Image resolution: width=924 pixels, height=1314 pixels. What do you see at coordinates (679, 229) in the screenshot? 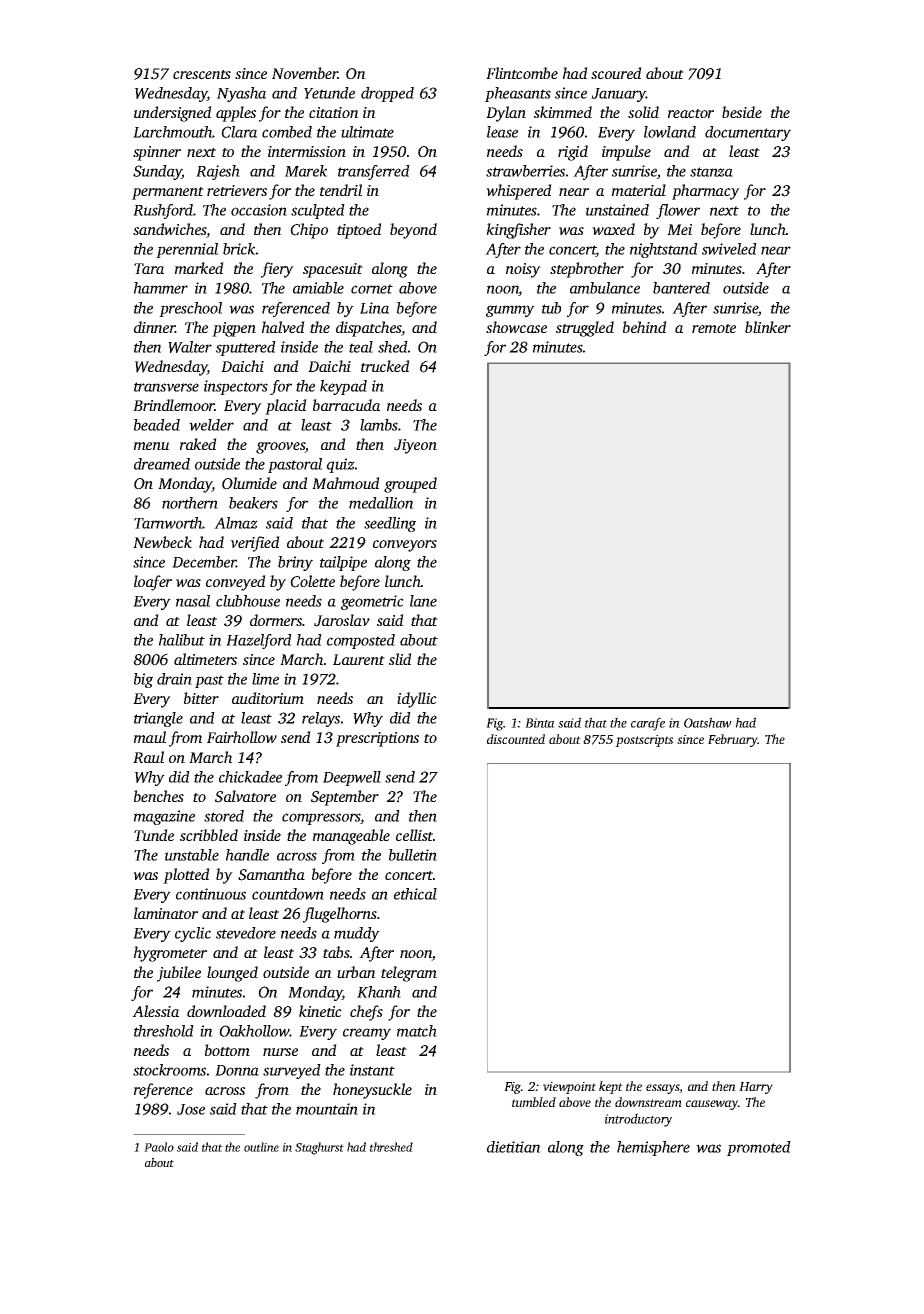
I see `Mei` at bounding box center [679, 229].
